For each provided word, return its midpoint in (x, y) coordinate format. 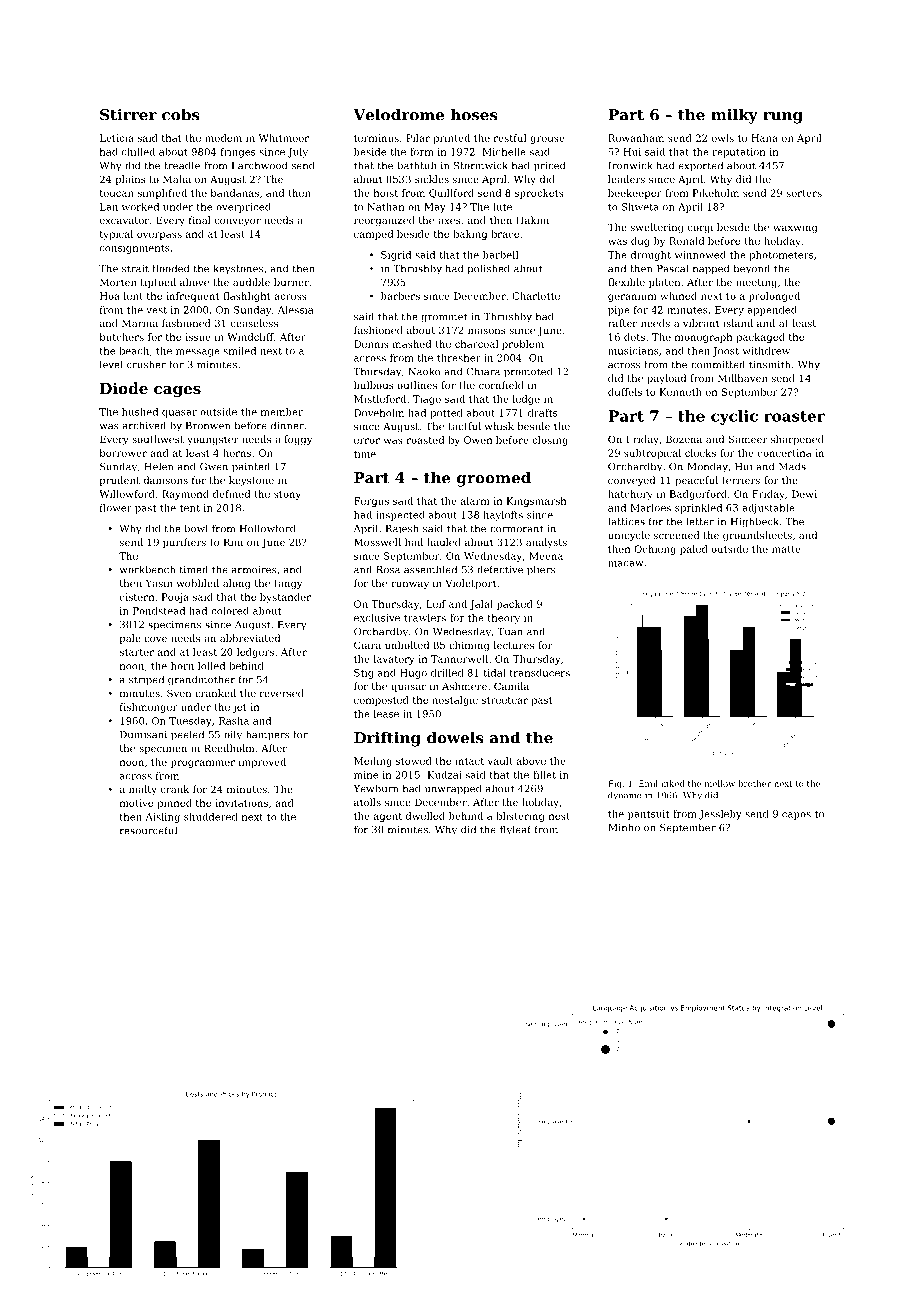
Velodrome (398, 114)
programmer (203, 764)
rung (783, 118)
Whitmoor (284, 138)
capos (796, 816)
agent (388, 817)
